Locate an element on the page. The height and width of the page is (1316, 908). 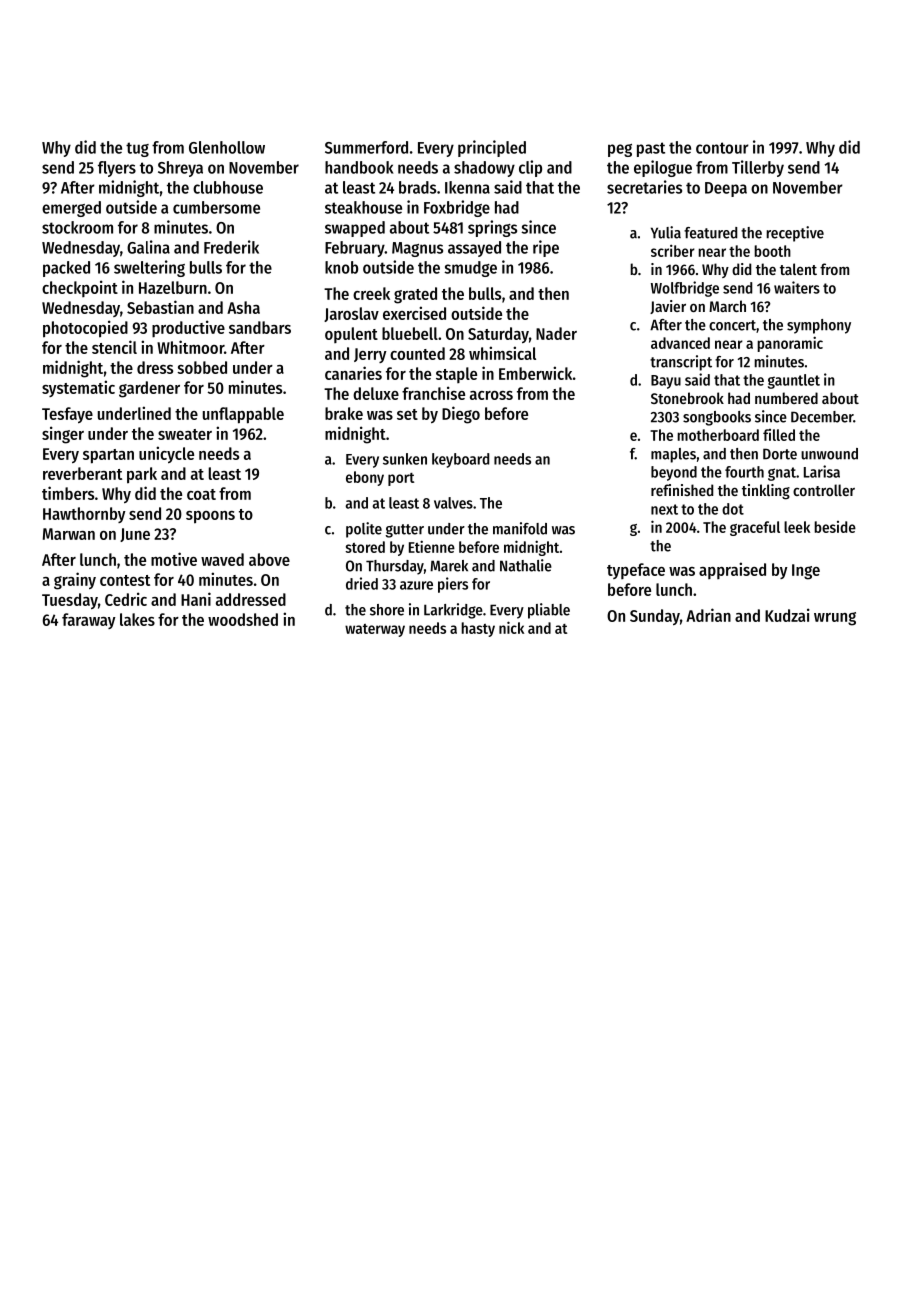
booth is located at coordinates (772, 251).
